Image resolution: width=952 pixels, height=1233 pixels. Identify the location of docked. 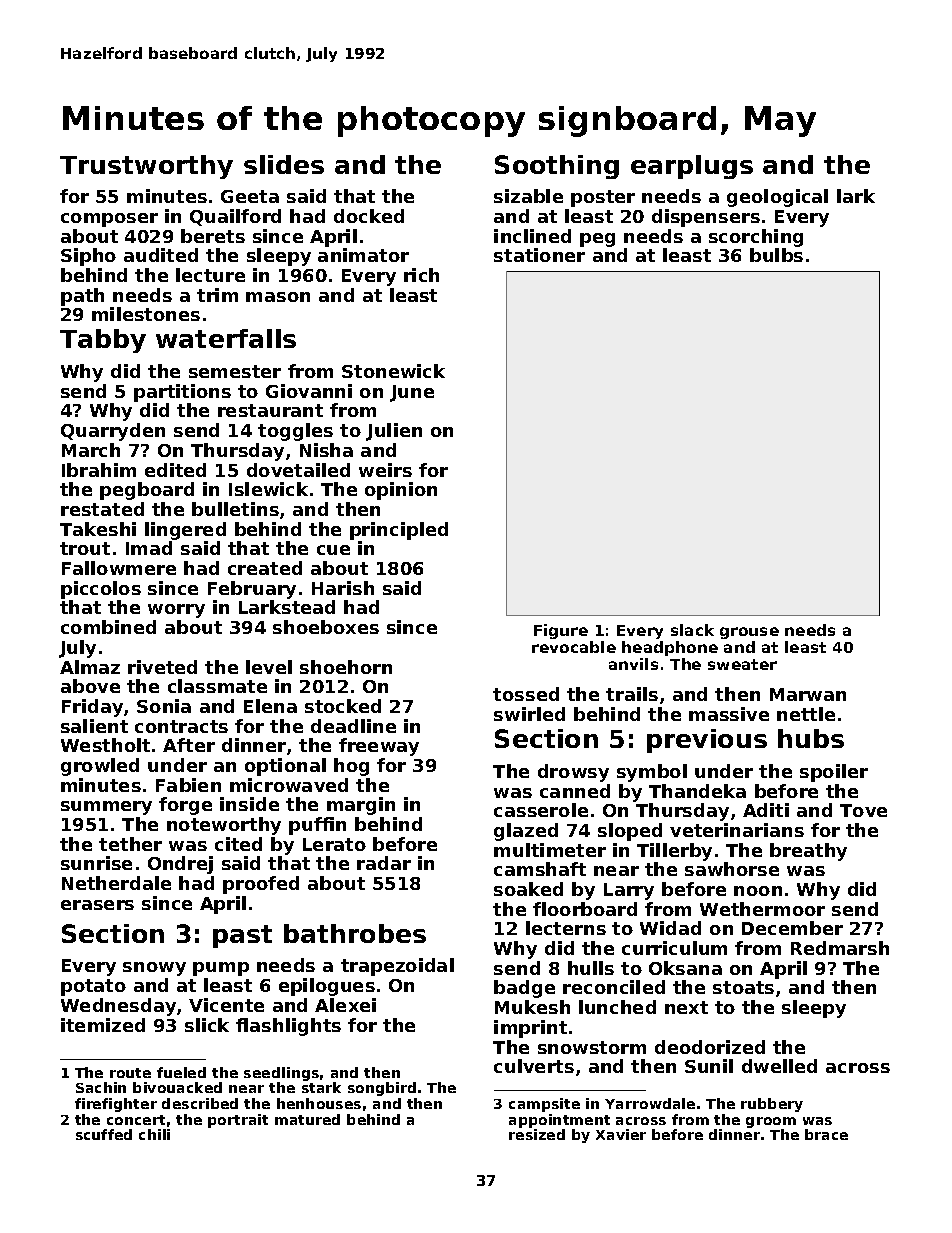
(369, 216).
